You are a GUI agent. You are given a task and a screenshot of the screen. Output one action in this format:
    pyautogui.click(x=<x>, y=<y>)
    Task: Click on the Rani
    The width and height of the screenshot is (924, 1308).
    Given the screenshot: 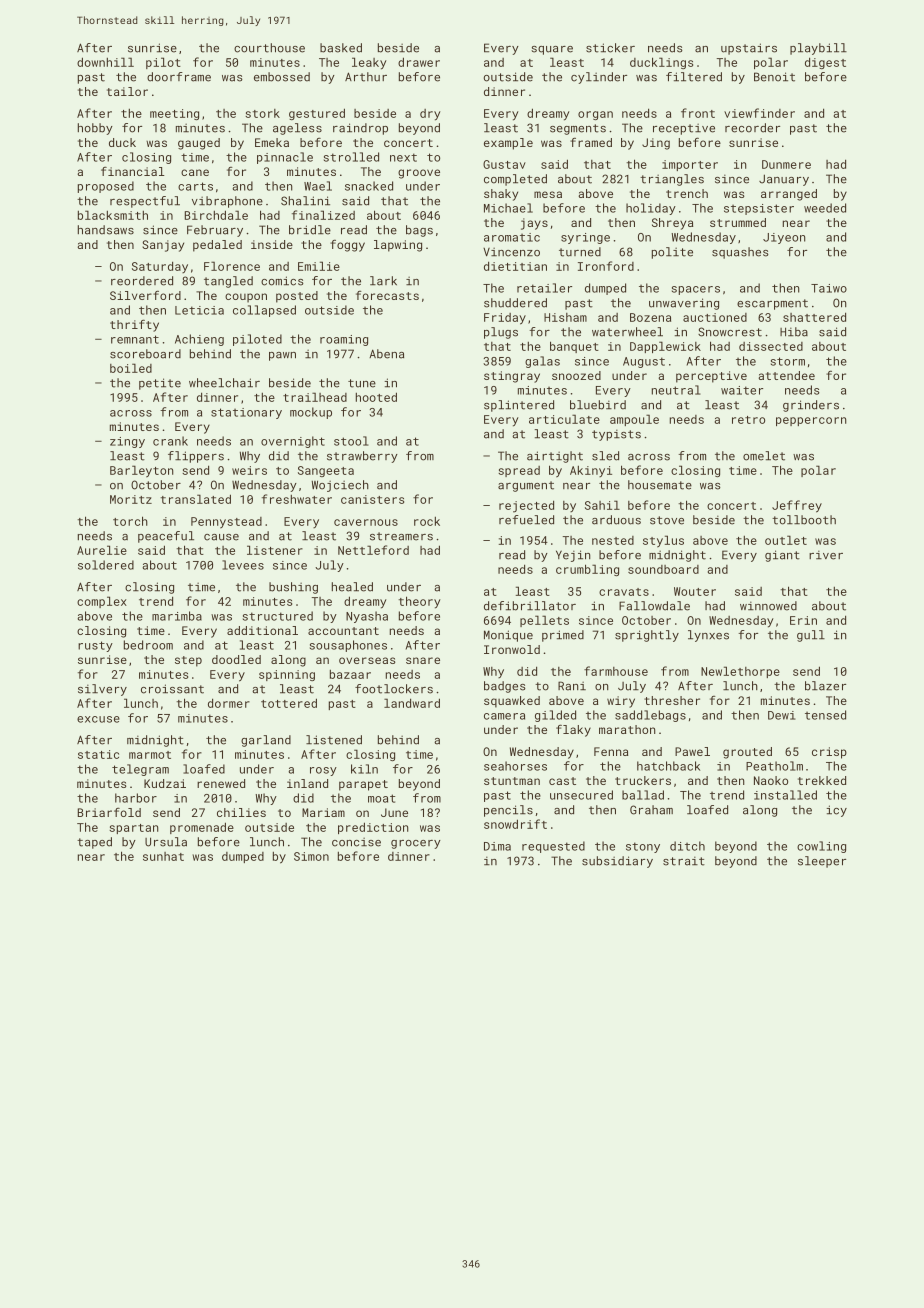 What is the action you would take?
    pyautogui.click(x=572, y=686)
